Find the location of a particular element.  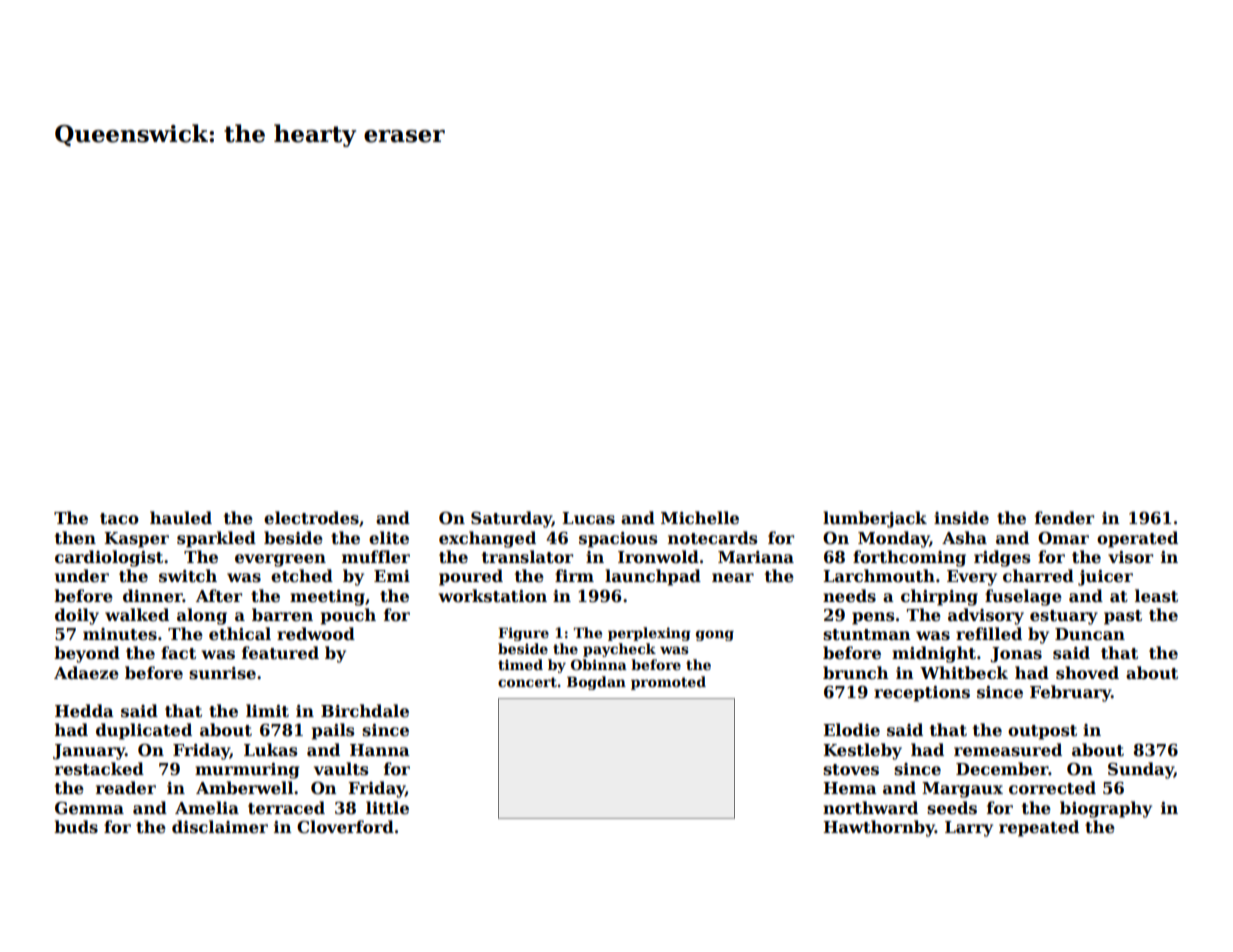

taco is located at coordinates (119, 519).
